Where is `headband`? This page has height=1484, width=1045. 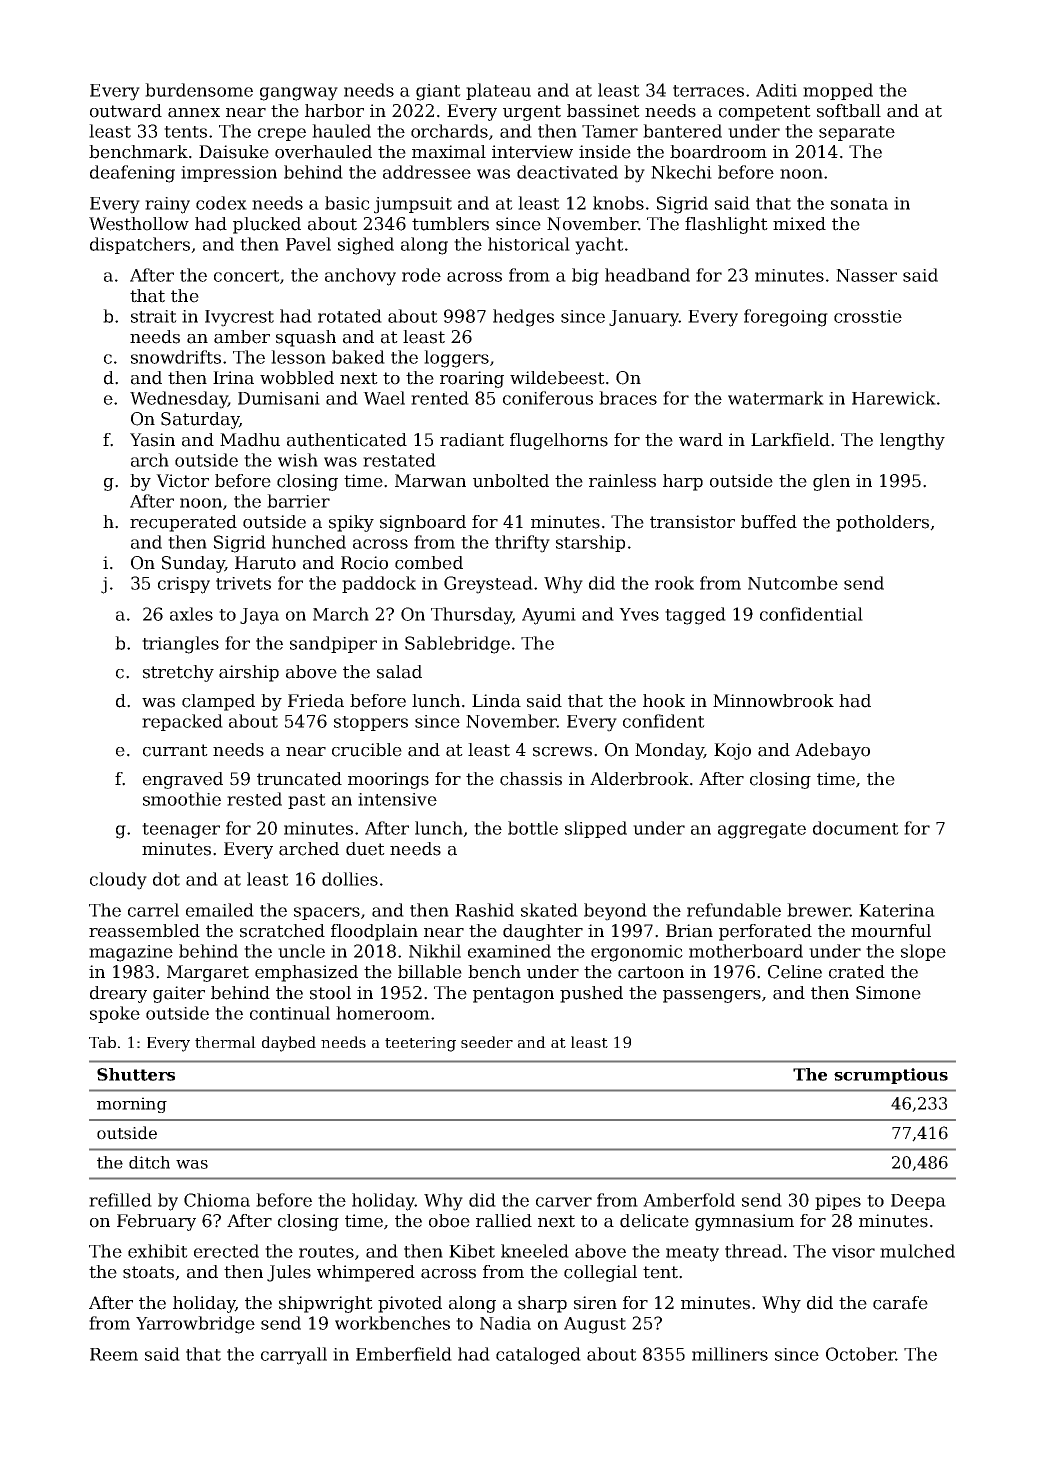 headband is located at coordinates (647, 275).
